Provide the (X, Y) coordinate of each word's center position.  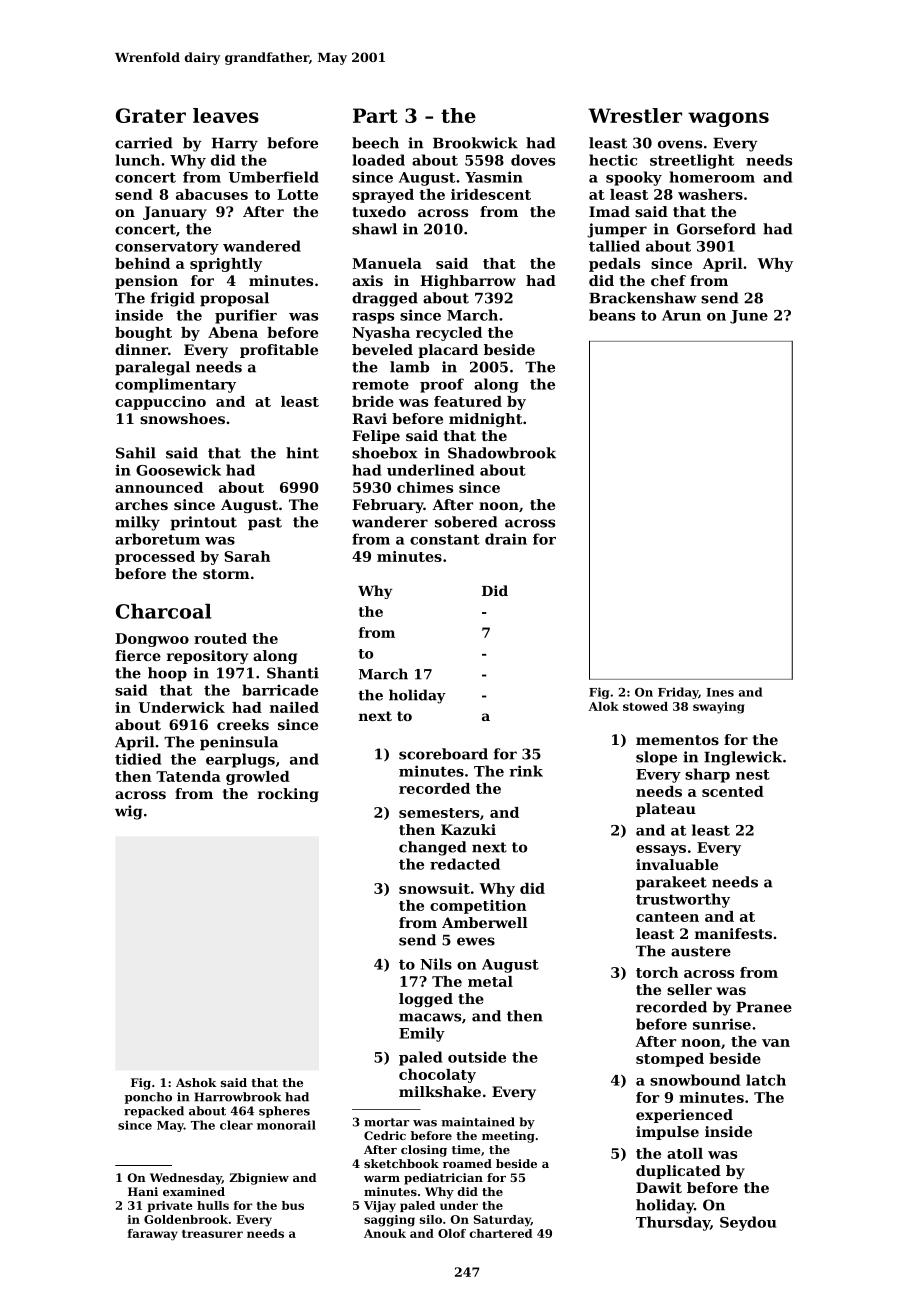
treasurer (212, 1234)
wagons (728, 119)
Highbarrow (468, 282)
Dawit (659, 1187)
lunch (137, 160)
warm (382, 1179)
